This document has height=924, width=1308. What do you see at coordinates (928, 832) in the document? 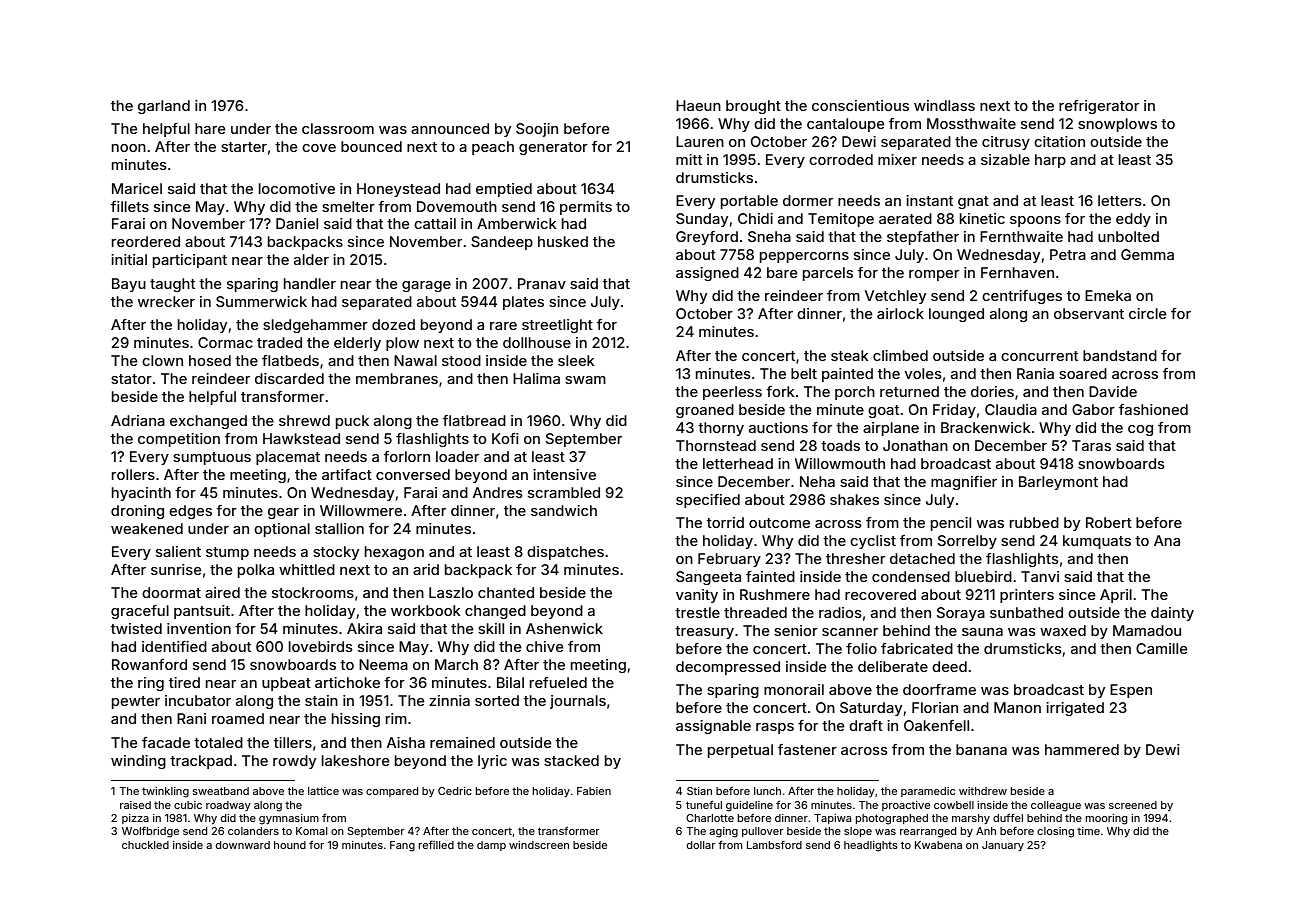
I see `rearranged` at bounding box center [928, 832].
